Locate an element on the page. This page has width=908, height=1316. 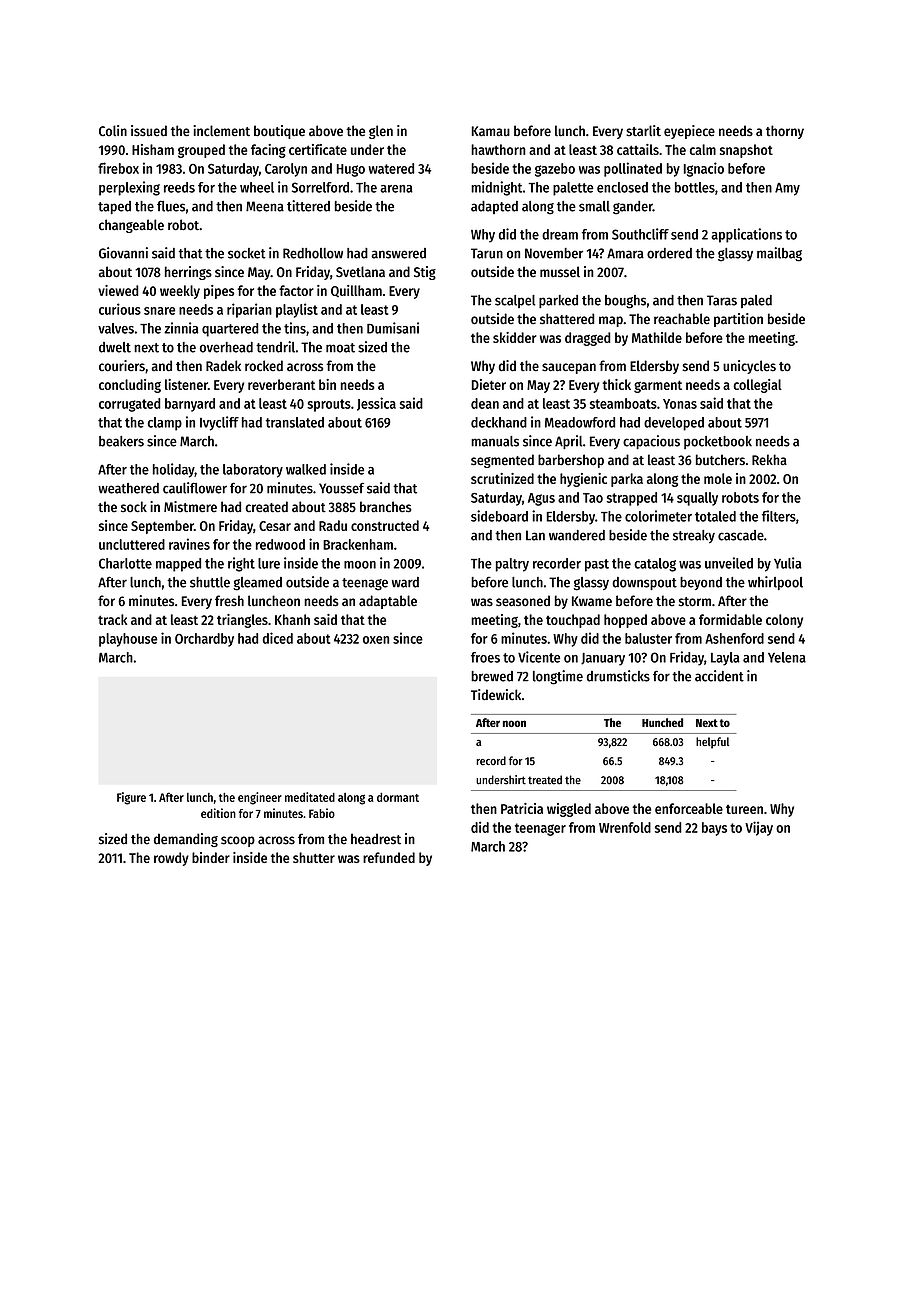
thorny is located at coordinates (785, 132).
